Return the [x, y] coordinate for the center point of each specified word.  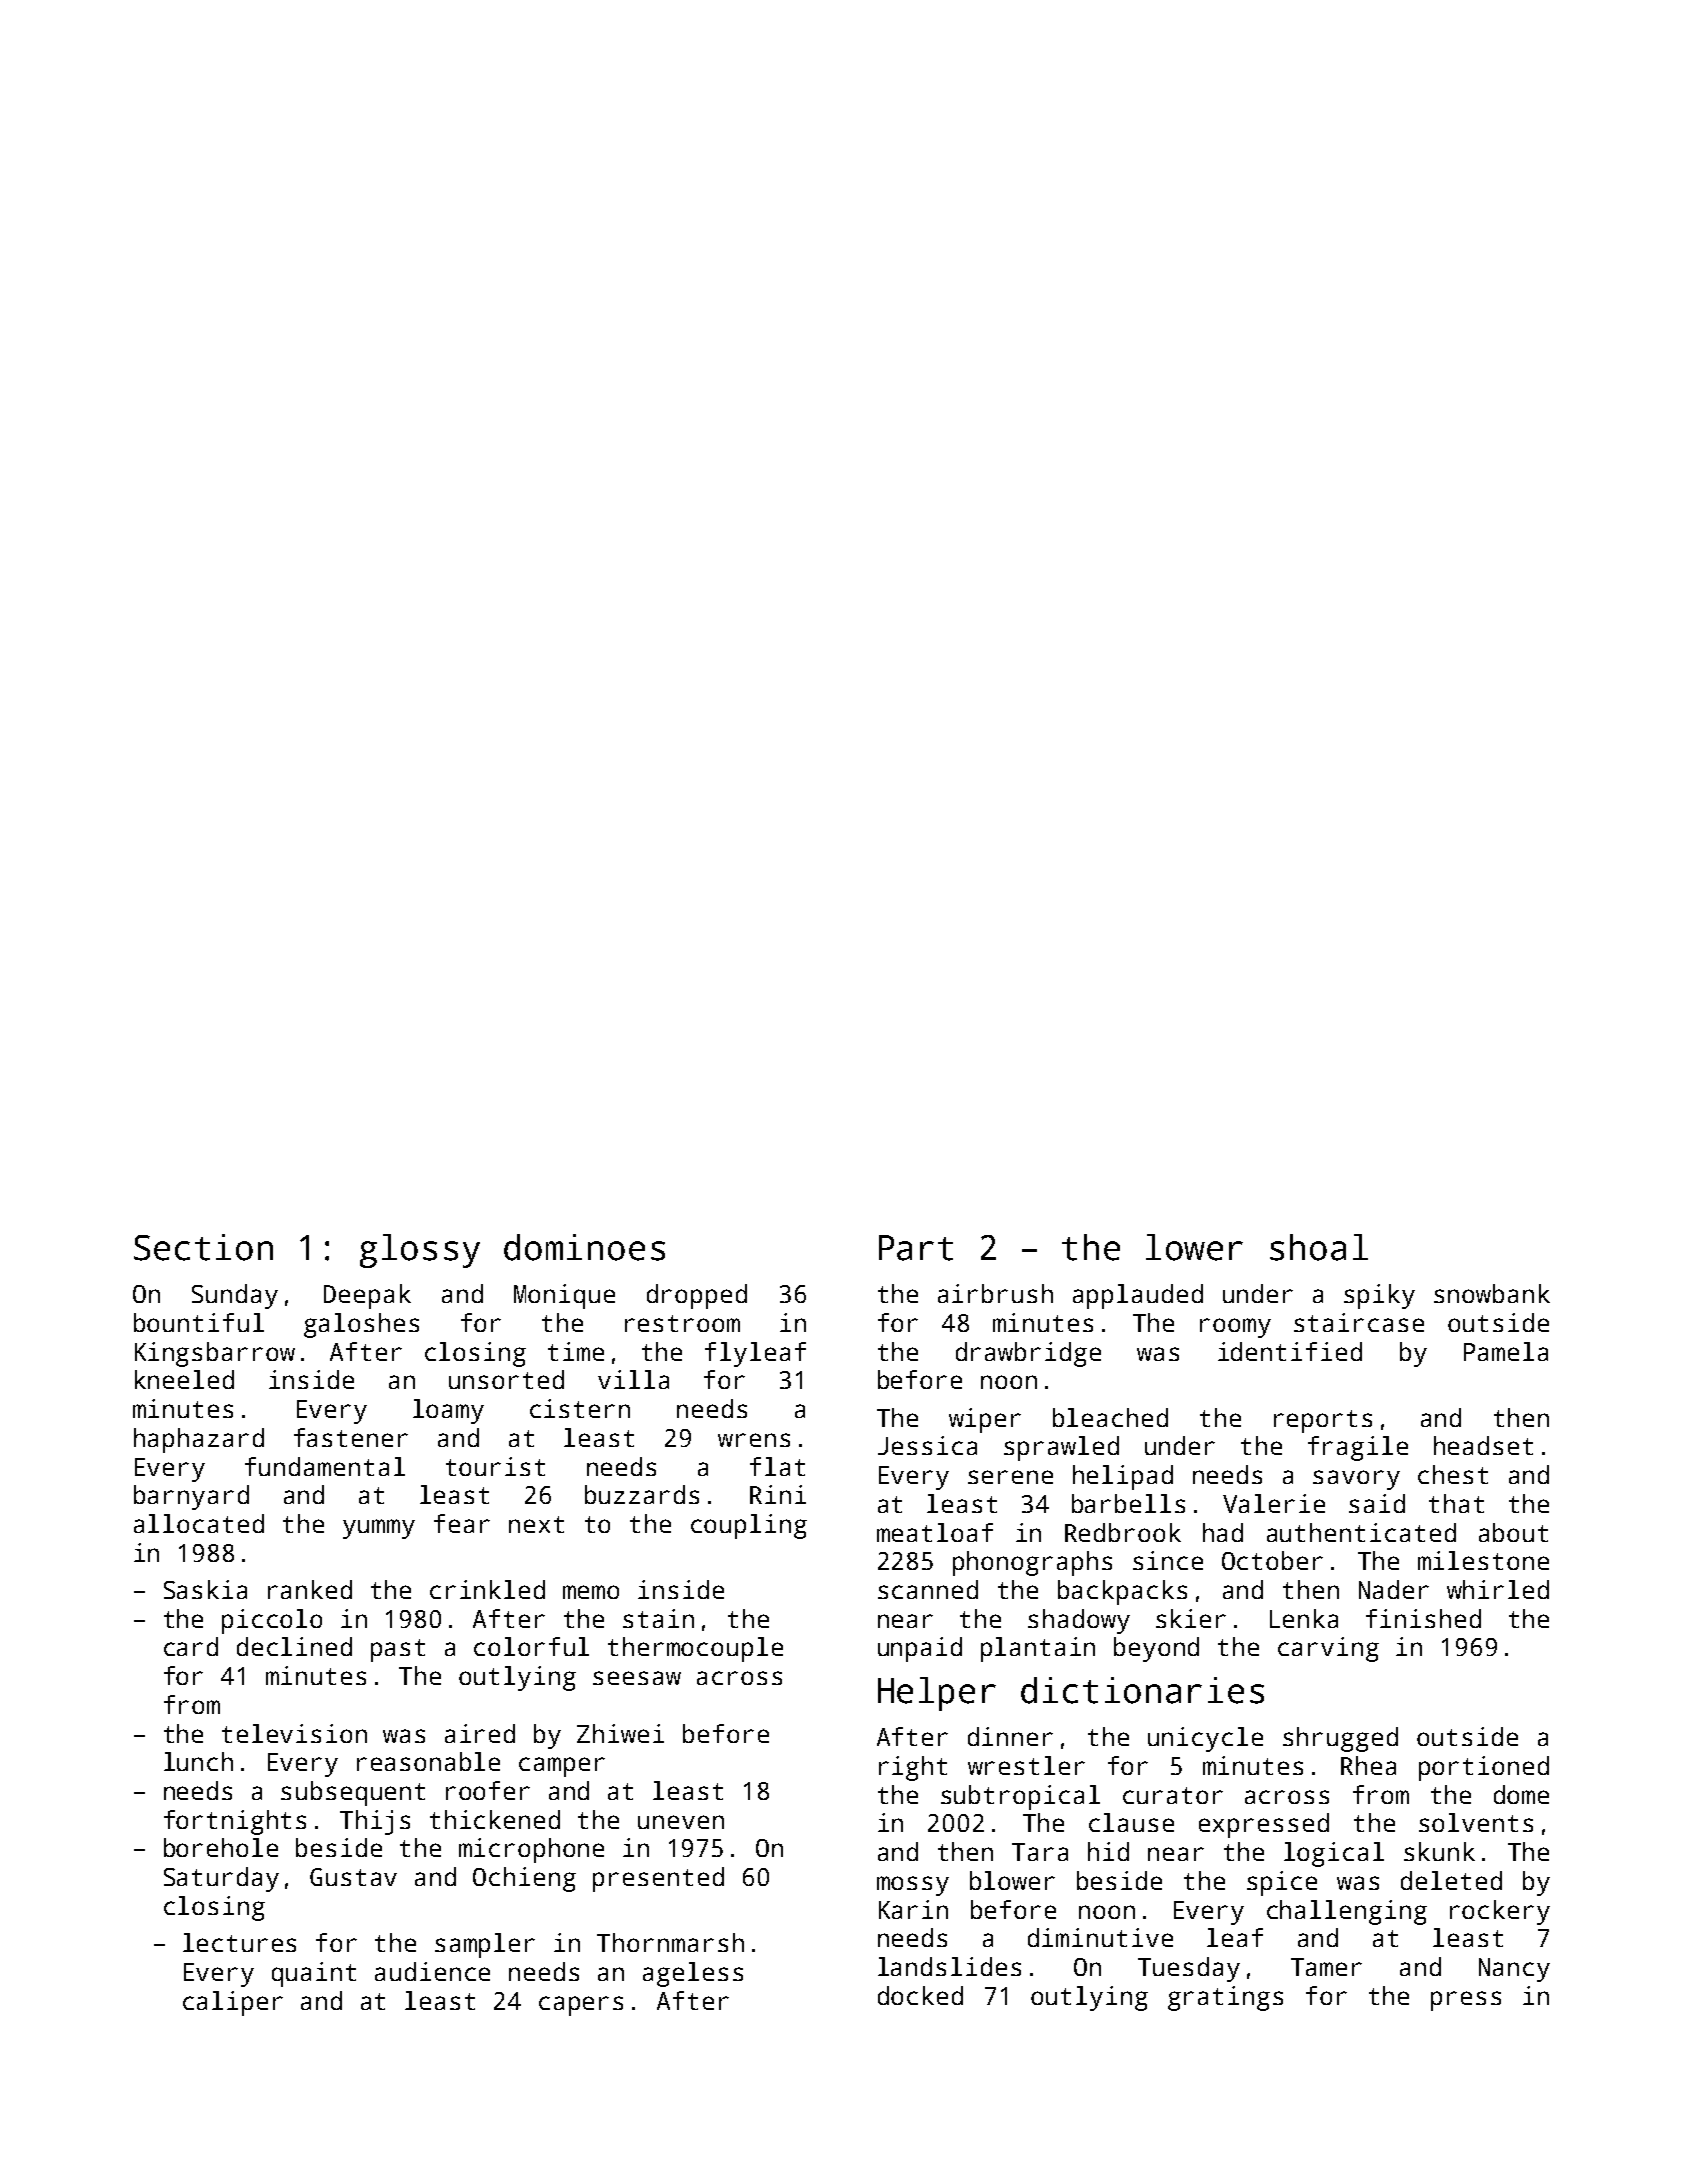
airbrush [995, 1293]
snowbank [1492, 1293]
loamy [448, 1411]
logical [1334, 1854]
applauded [1138, 1296]
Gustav [353, 1877]
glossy [420, 1251]
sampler [485, 1945]
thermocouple [695, 1649]
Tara [1040, 1852]
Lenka [1304, 1618]
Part [916, 1248]
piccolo [272, 1621]
